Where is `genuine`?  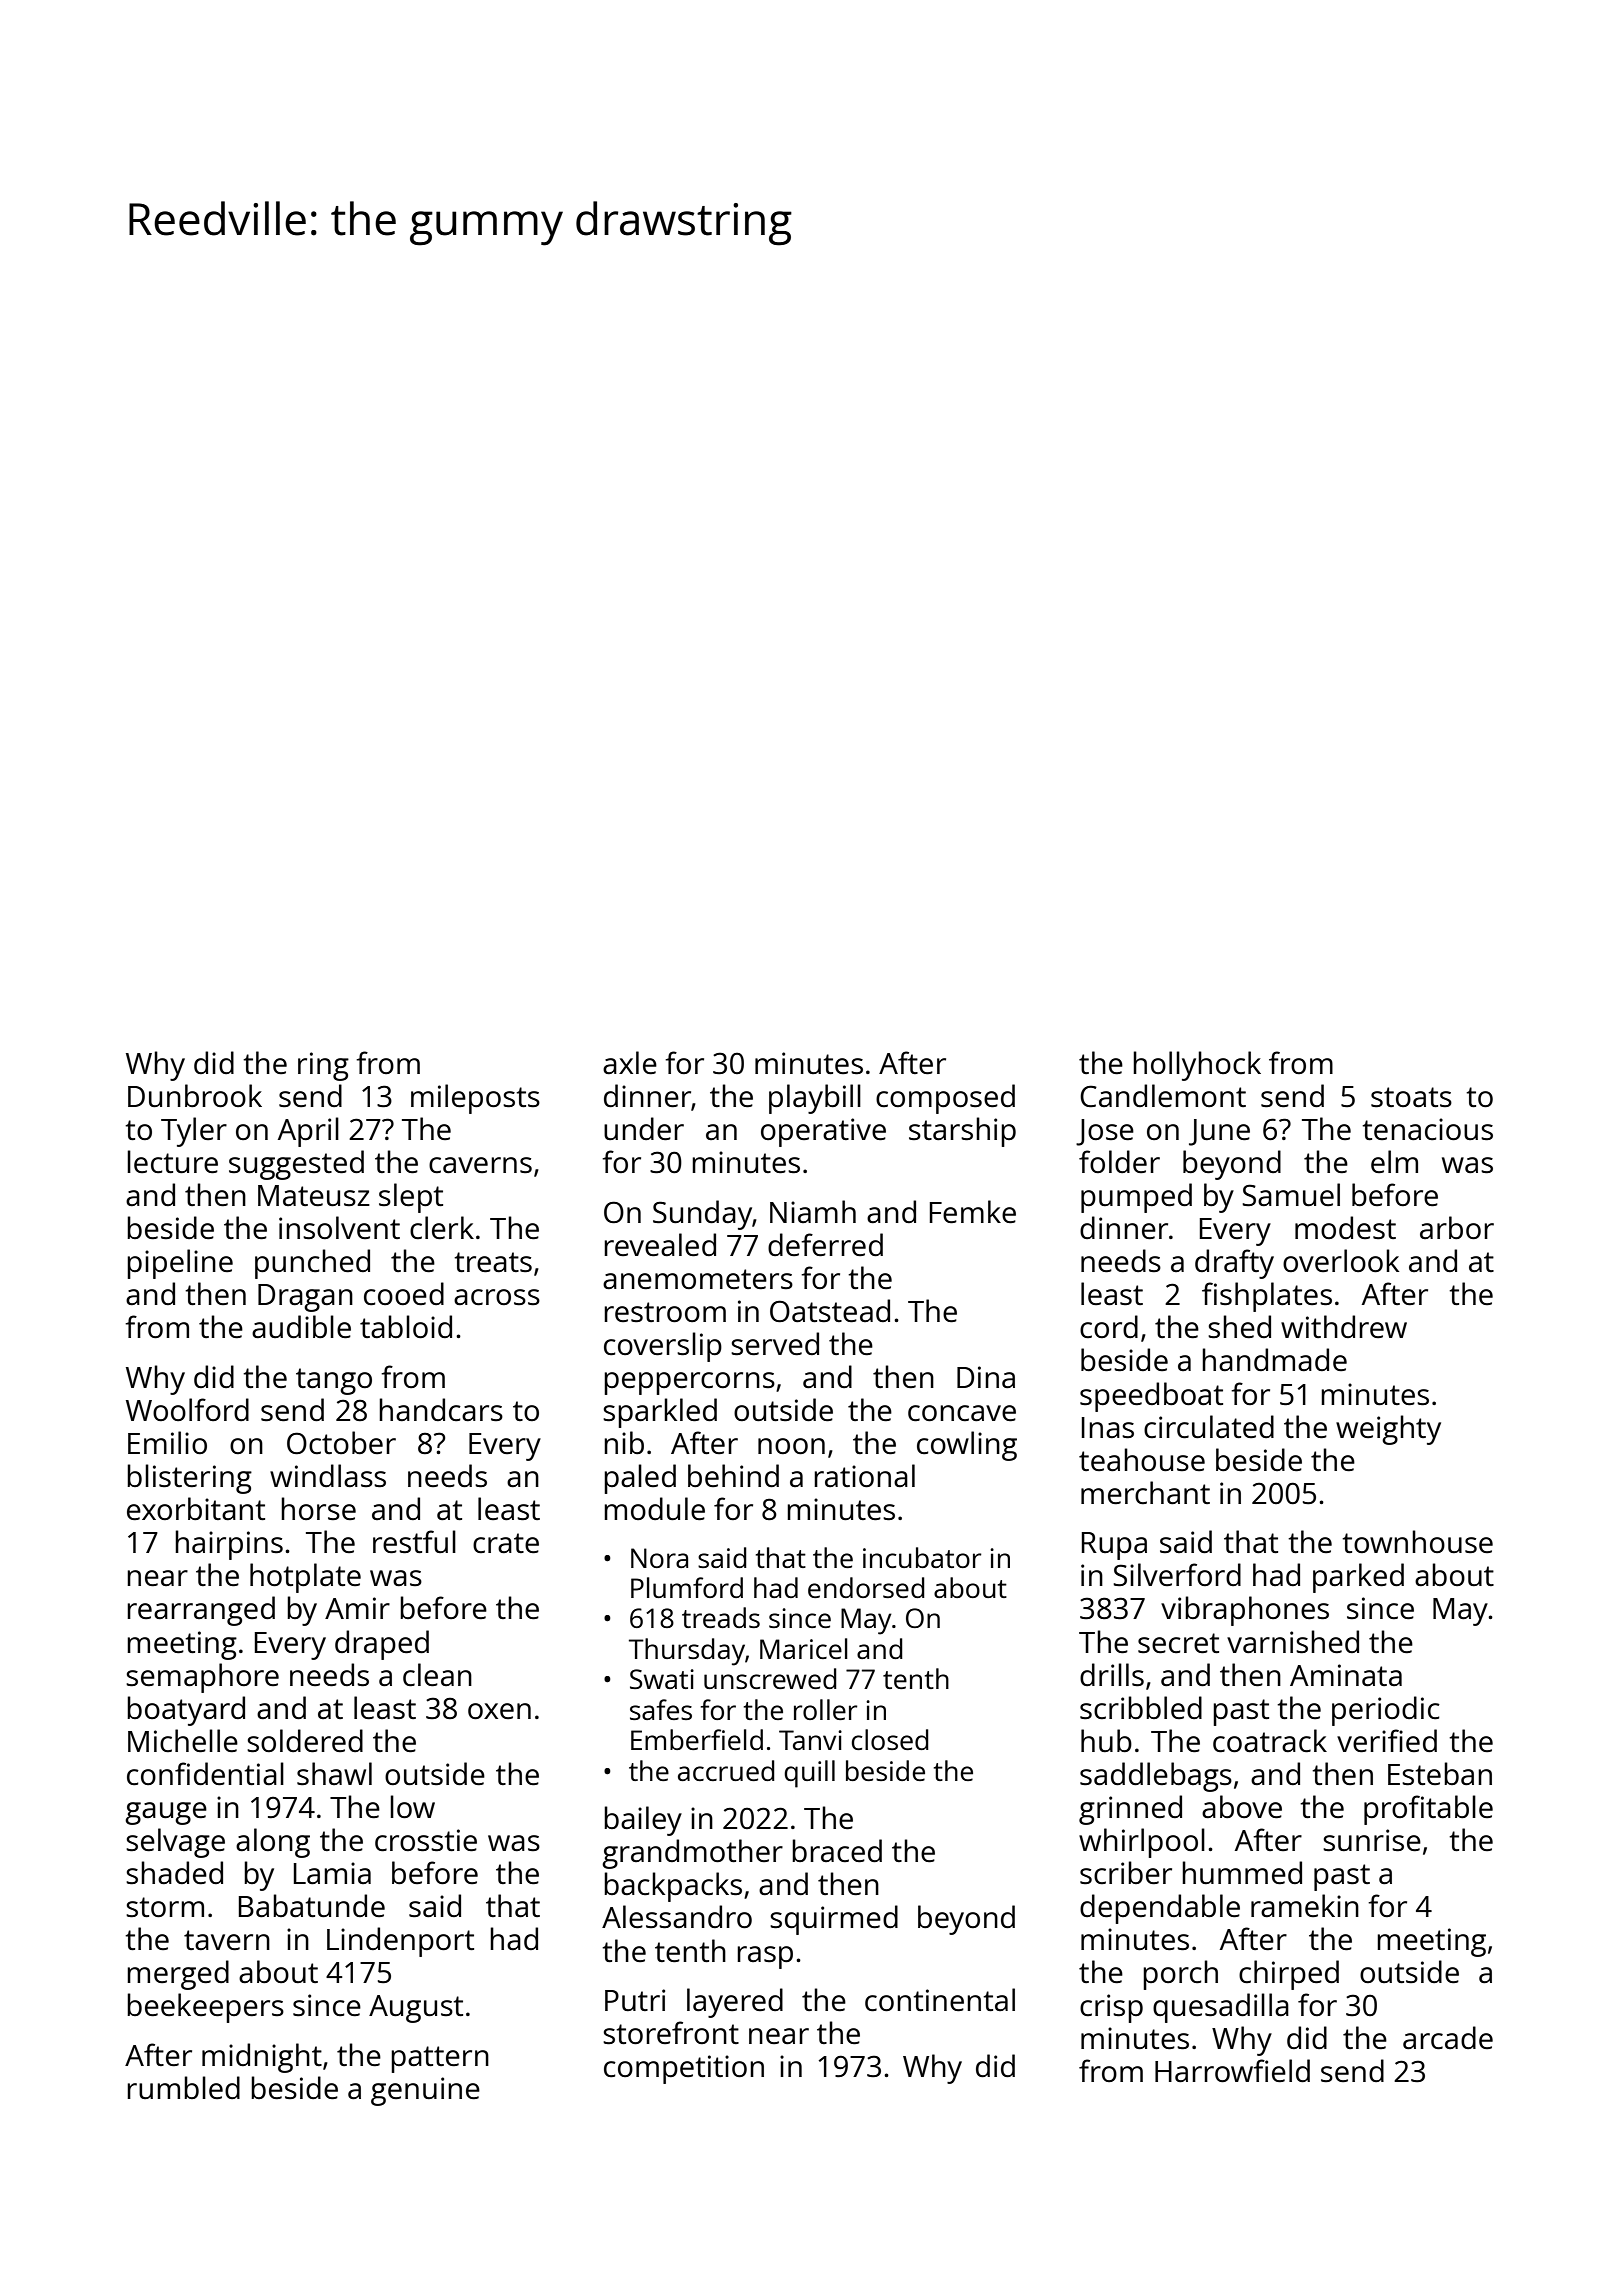
genuine is located at coordinates (425, 2091).
